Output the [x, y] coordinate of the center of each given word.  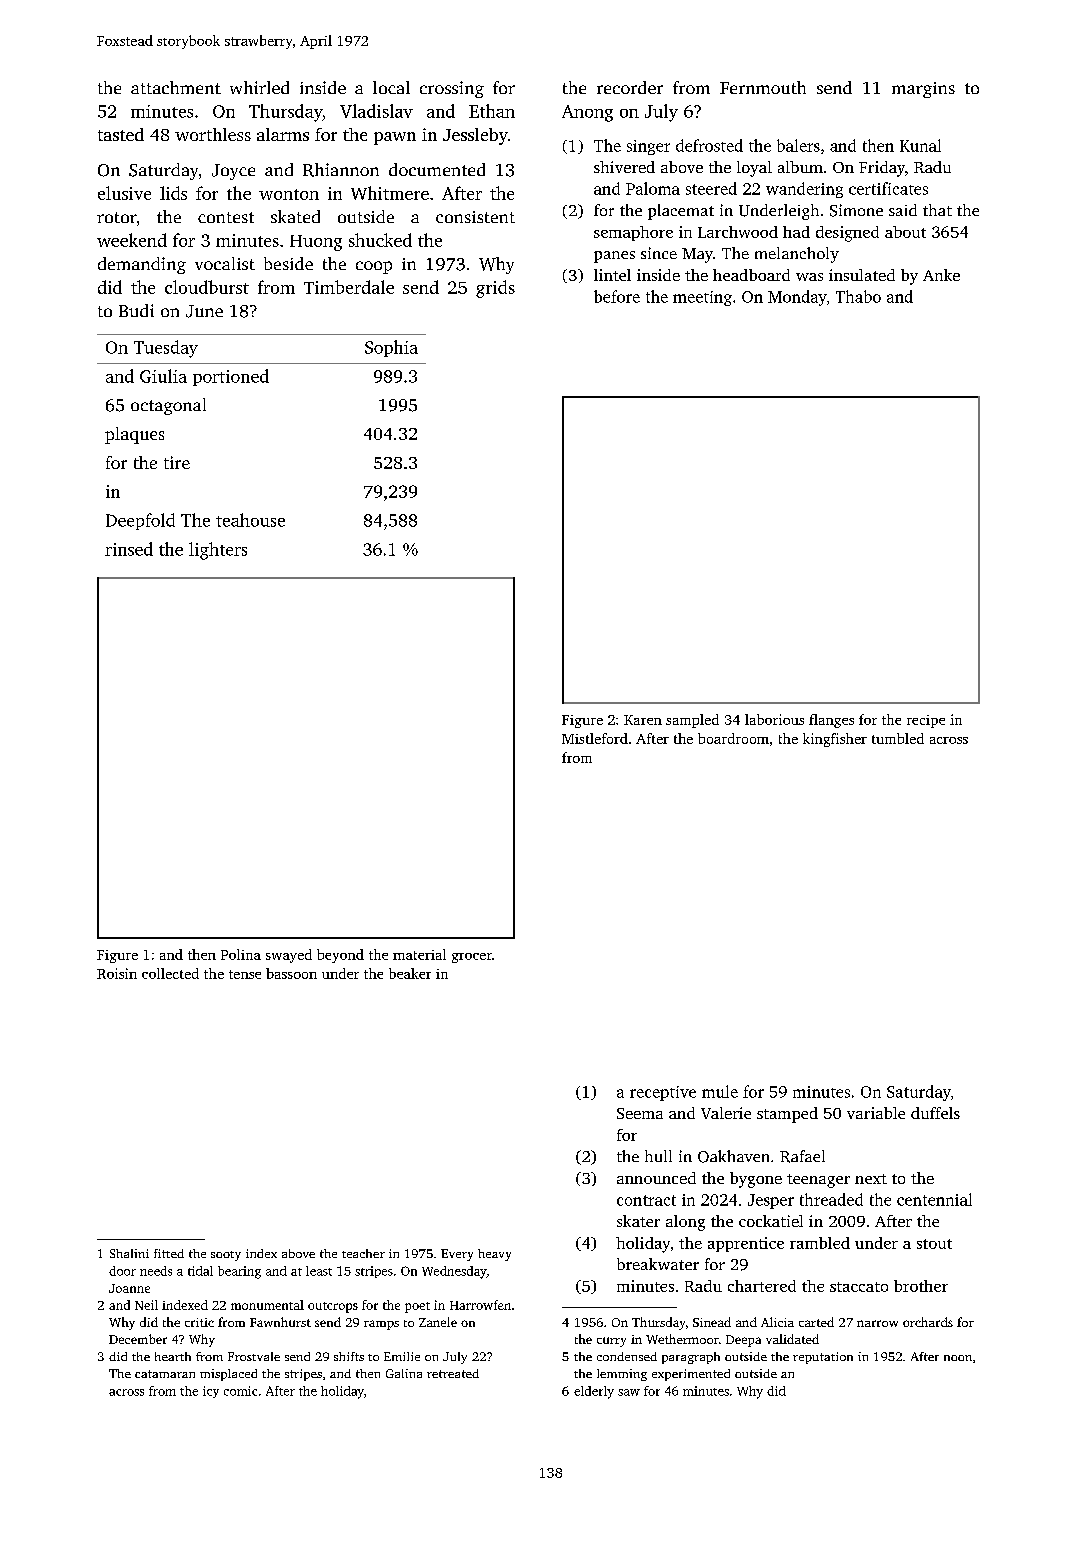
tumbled [898, 738]
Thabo [858, 296]
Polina [241, 954]
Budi [136, 310]
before [617, 296]
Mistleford [595, 738]
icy [211, 1392]
